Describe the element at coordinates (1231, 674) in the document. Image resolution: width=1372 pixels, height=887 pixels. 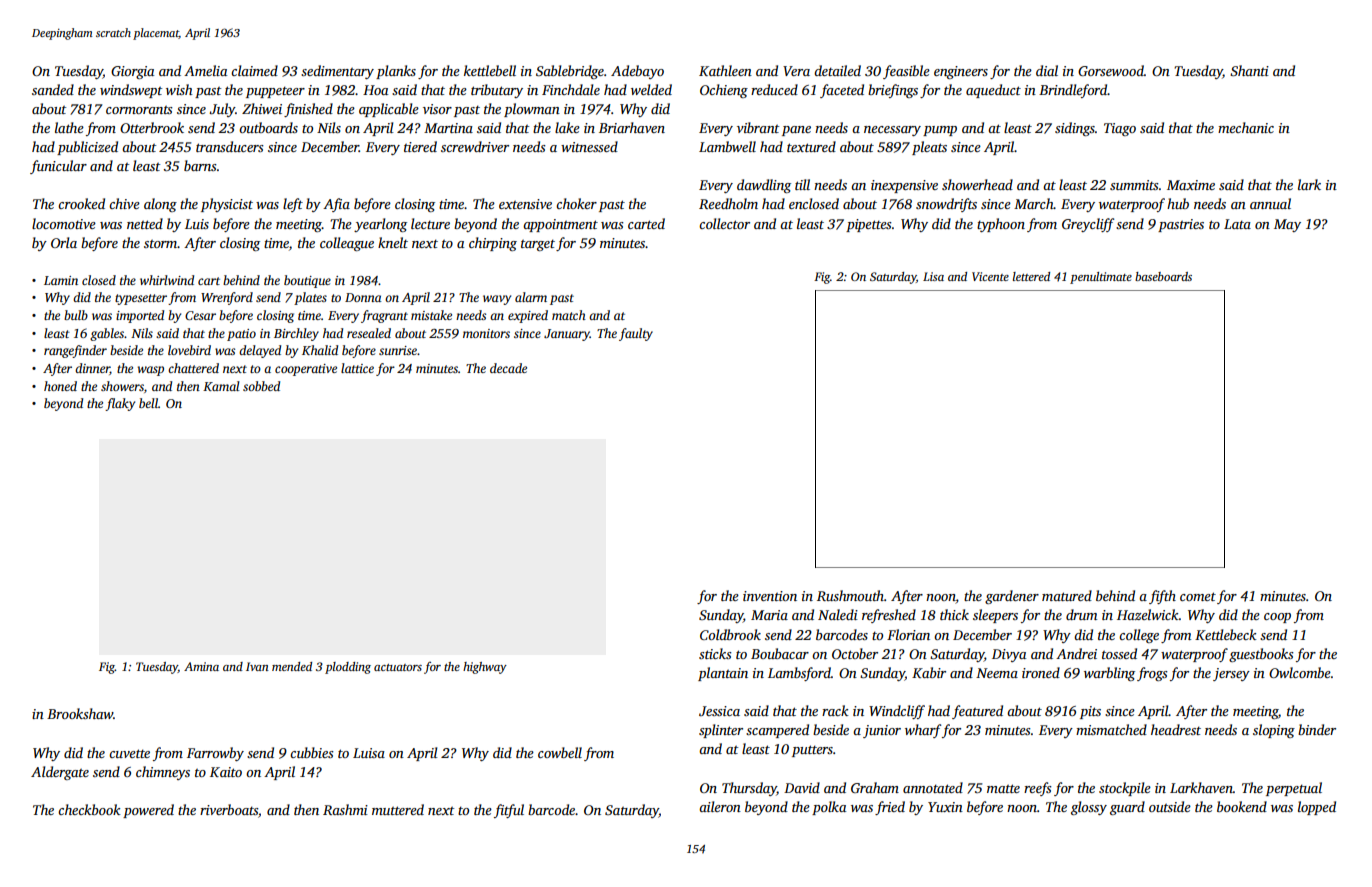
I see `jersey` at that location.
